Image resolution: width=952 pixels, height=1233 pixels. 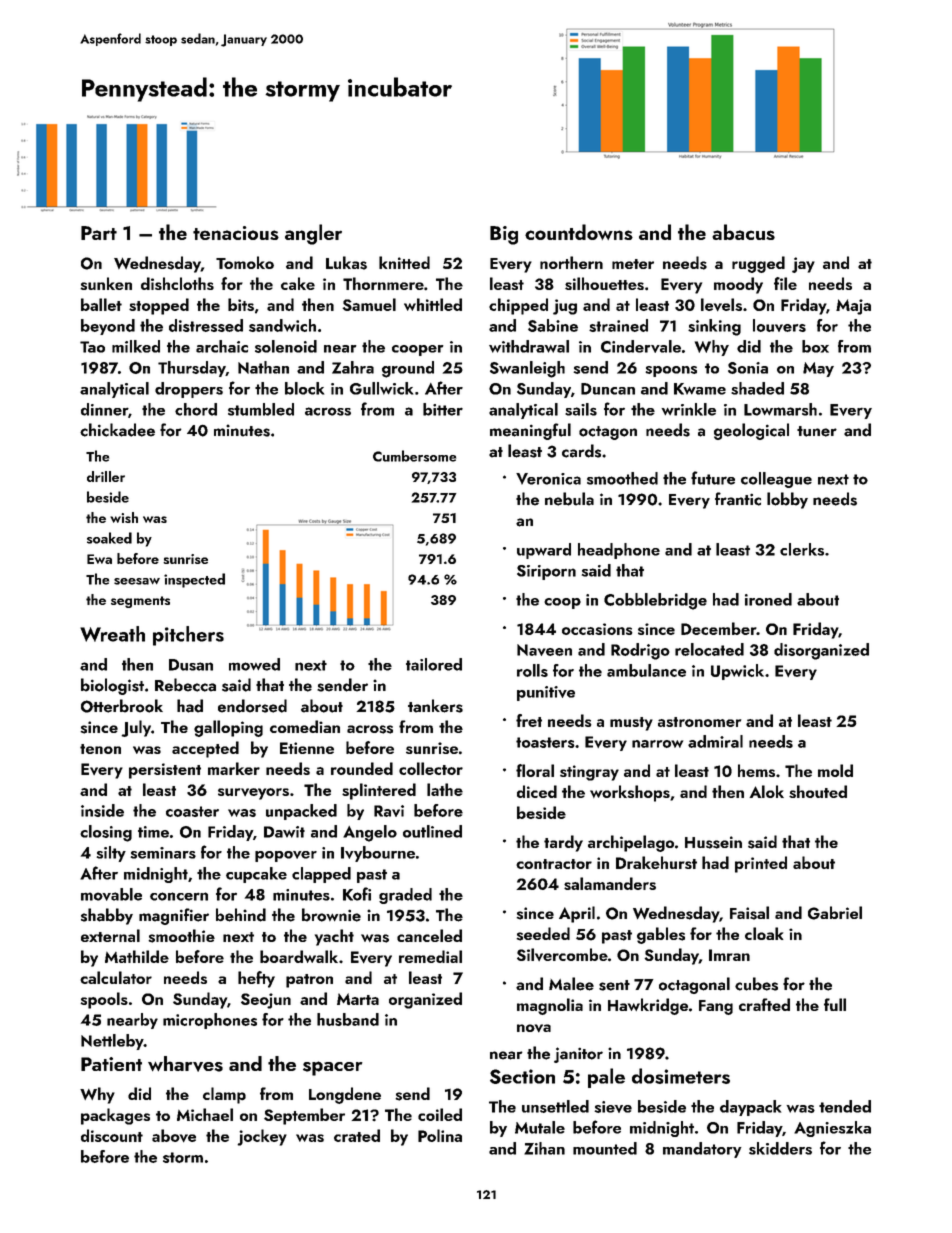 What do you see at coordinates (262, 1137) in the screenshot?
I see `jockey` at bounding box center [262, 1137].
